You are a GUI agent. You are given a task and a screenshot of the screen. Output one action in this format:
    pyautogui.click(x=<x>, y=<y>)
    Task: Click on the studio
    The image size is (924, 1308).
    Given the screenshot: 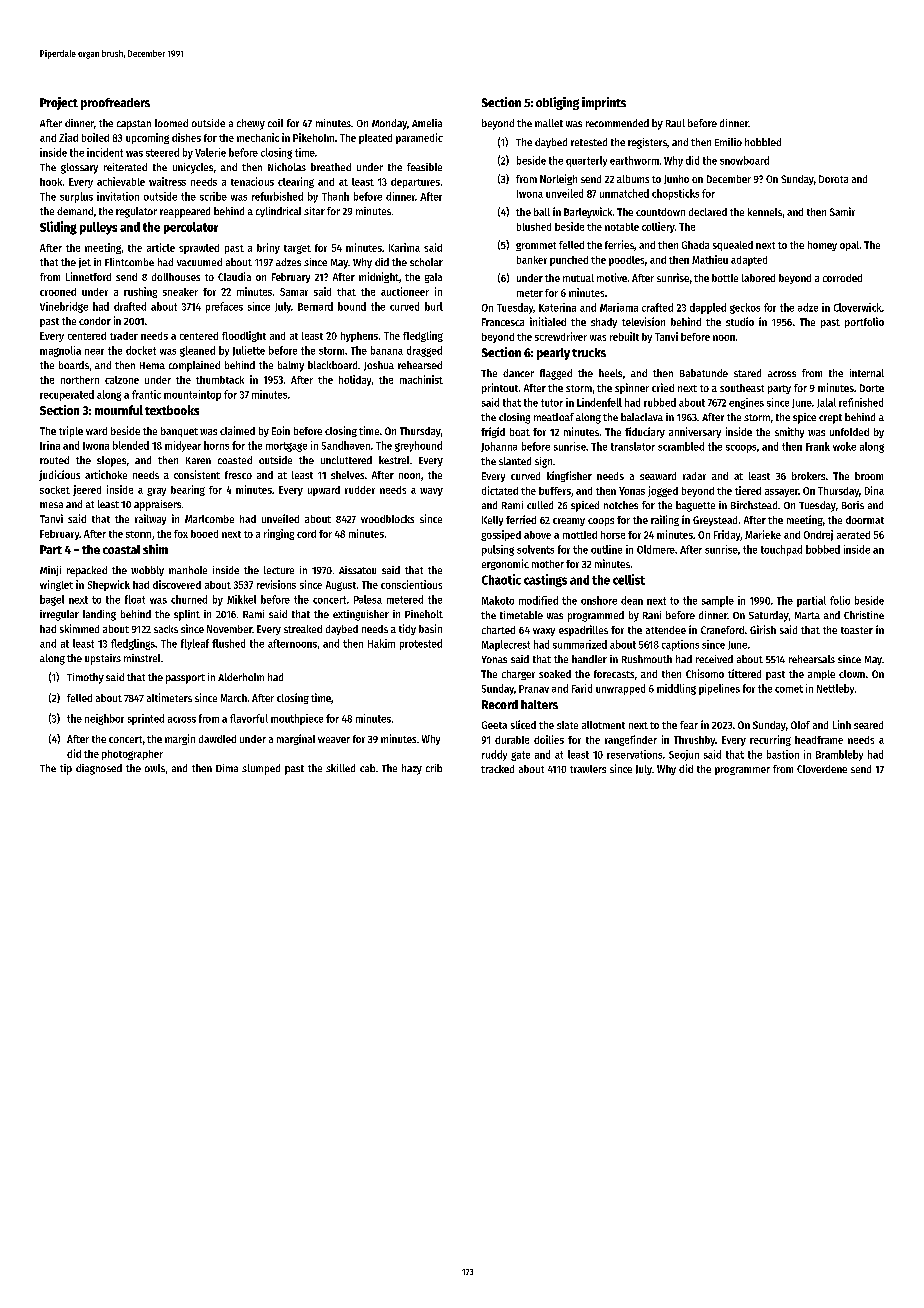 What is the action you would take?
    pyautogui.click(x=740, y=321)
